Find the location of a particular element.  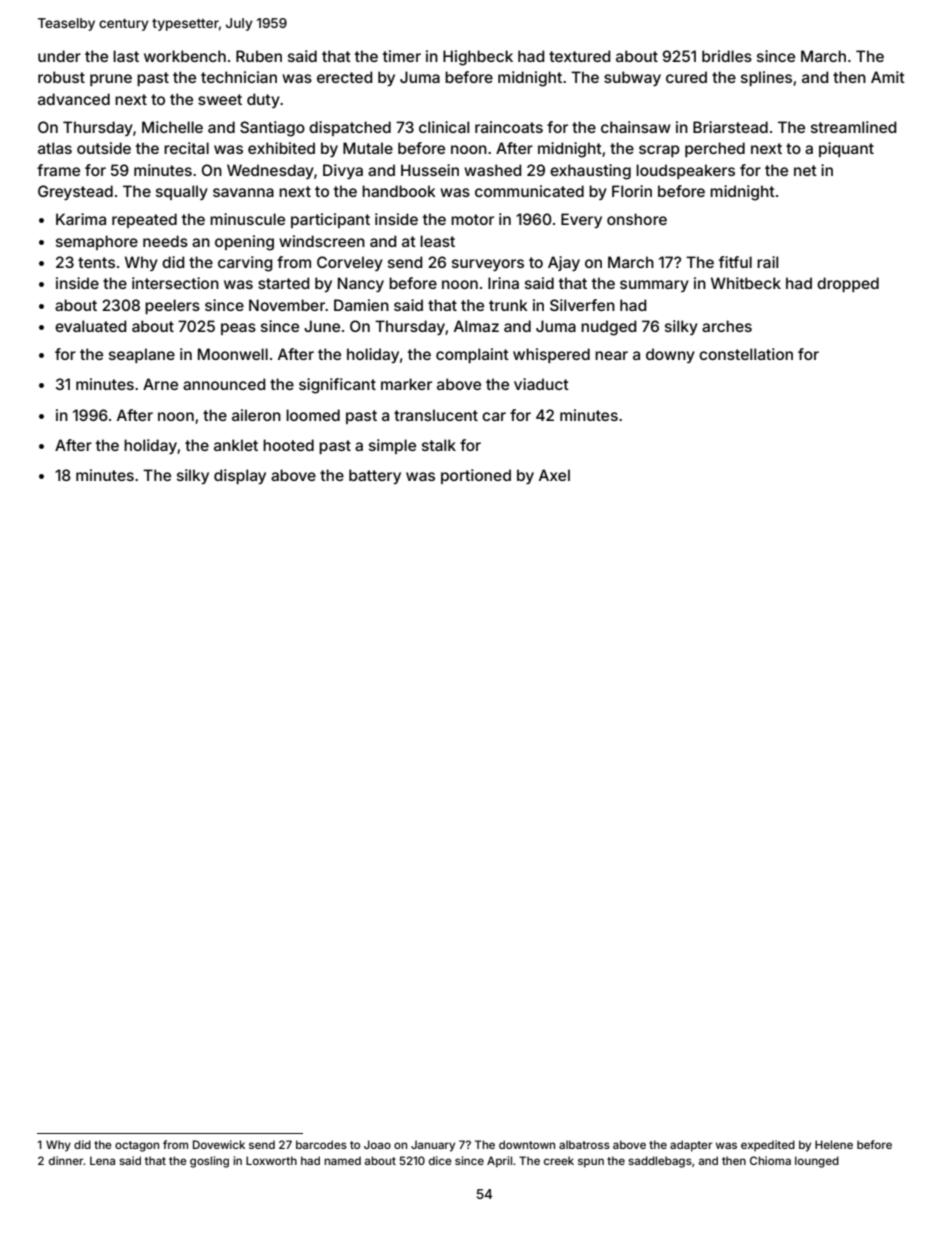

display is located at coordinates (240, 476).
